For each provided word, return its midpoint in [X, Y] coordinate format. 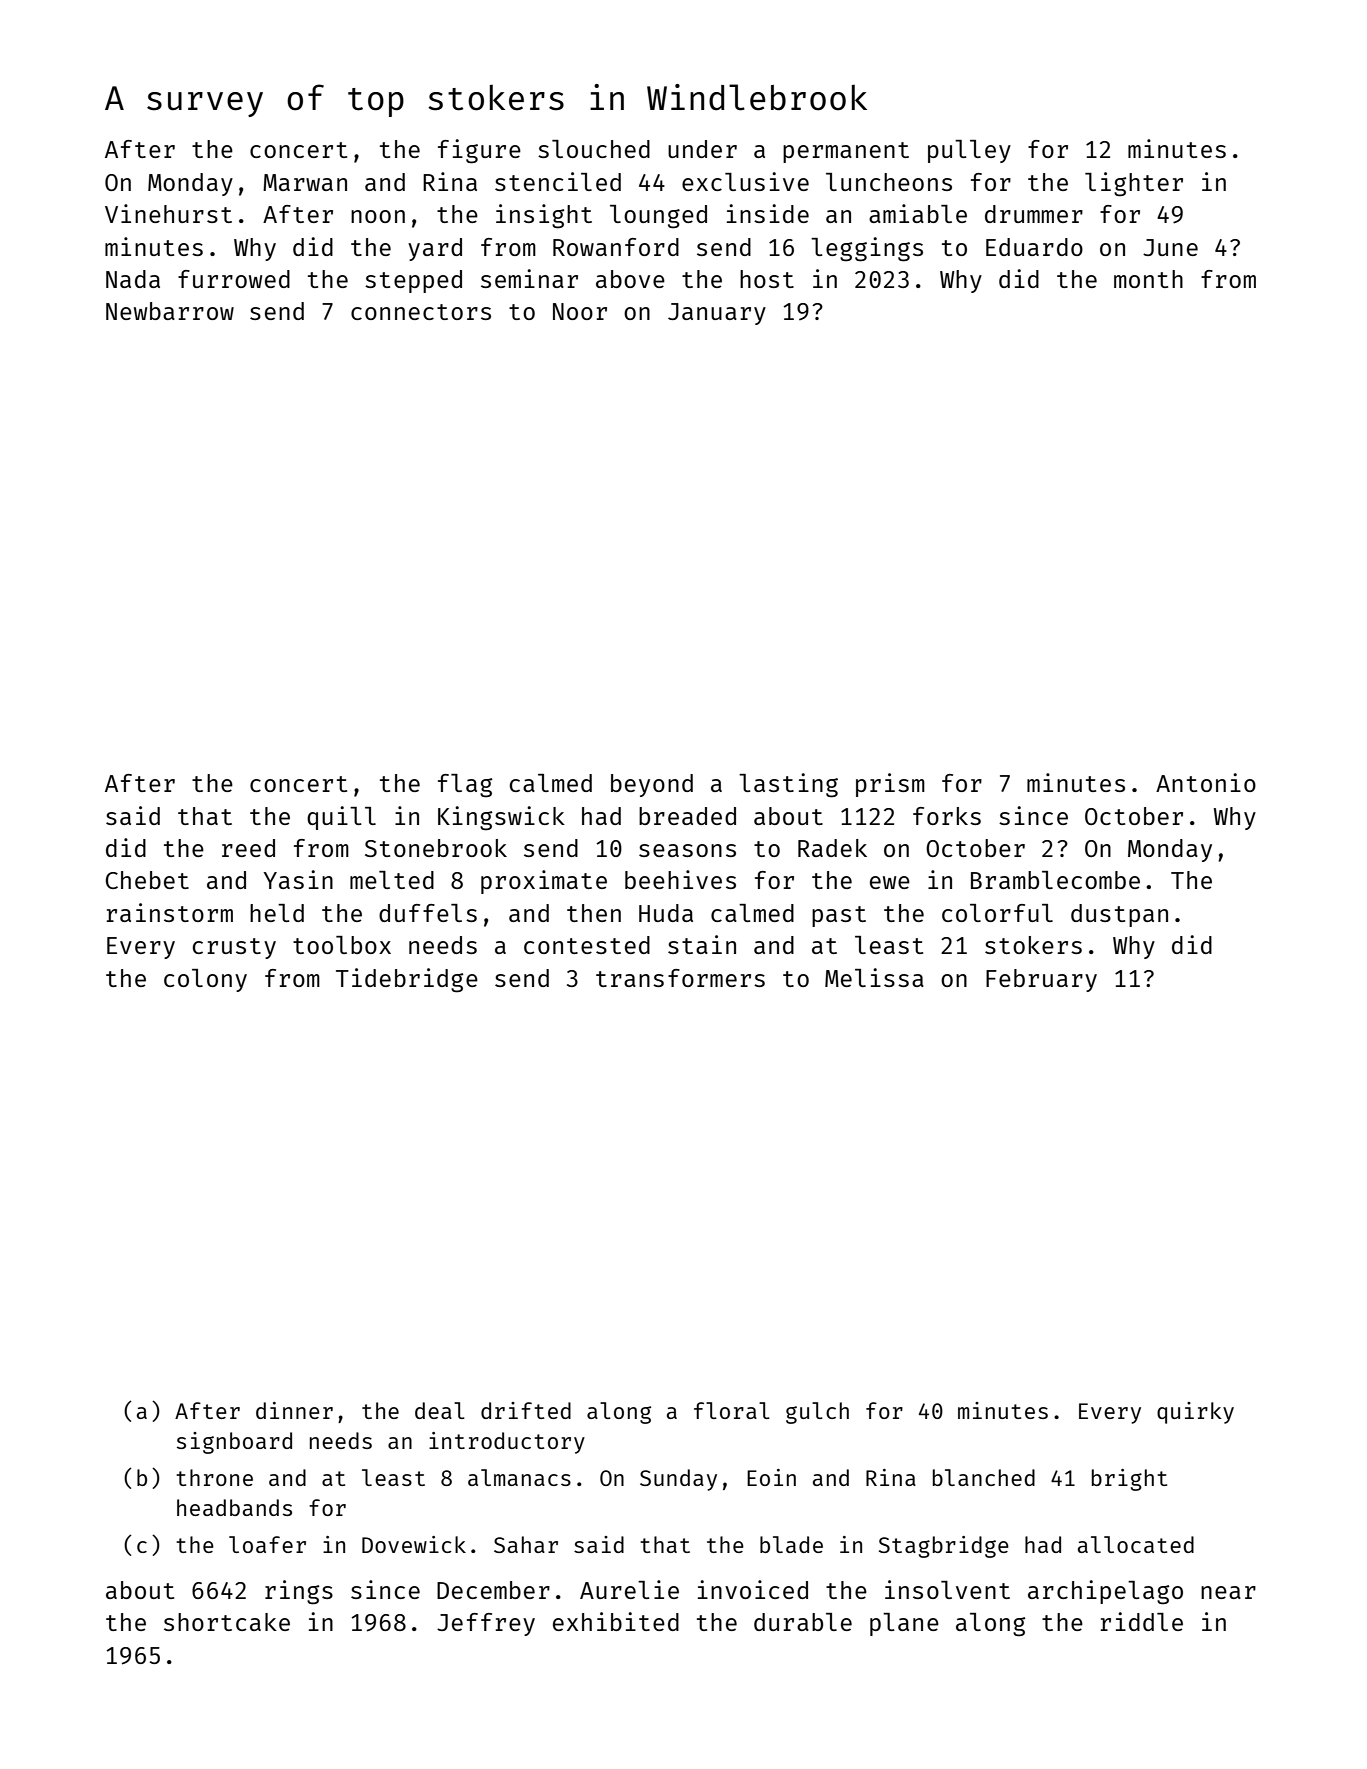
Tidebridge [407, 980]
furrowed [234, 279]
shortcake [227, 1622]
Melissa [874, 977]
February [1041, 980]
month [1148, 279]
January [717, 314]
